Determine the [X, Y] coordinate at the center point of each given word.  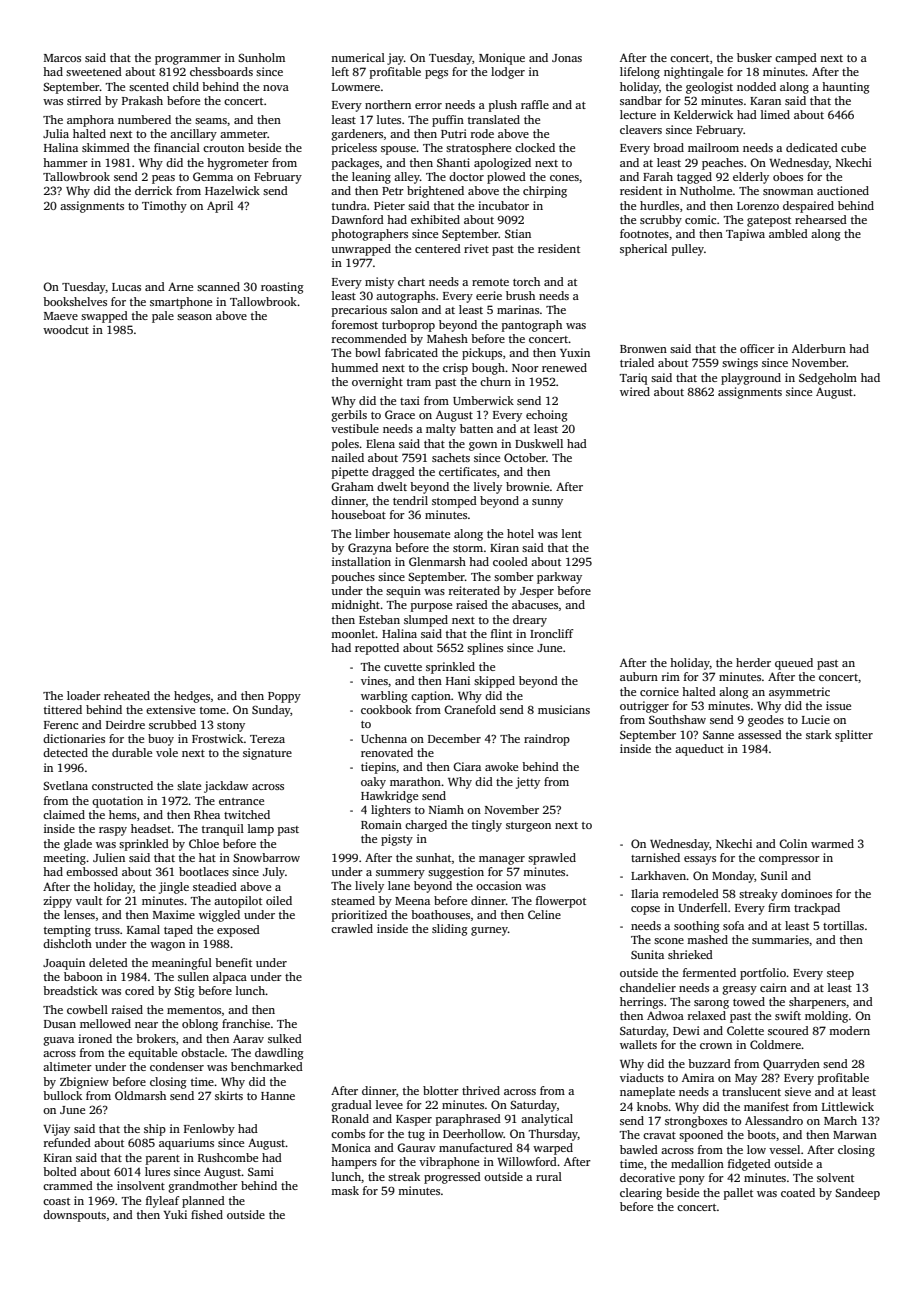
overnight [377, 383]
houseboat [358, 514]
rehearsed [821, 219]
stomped [454, 502]
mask [345, 1190]
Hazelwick [232, 190]
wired [635, 391]
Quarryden [791, 1065]
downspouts [74, 1216]
